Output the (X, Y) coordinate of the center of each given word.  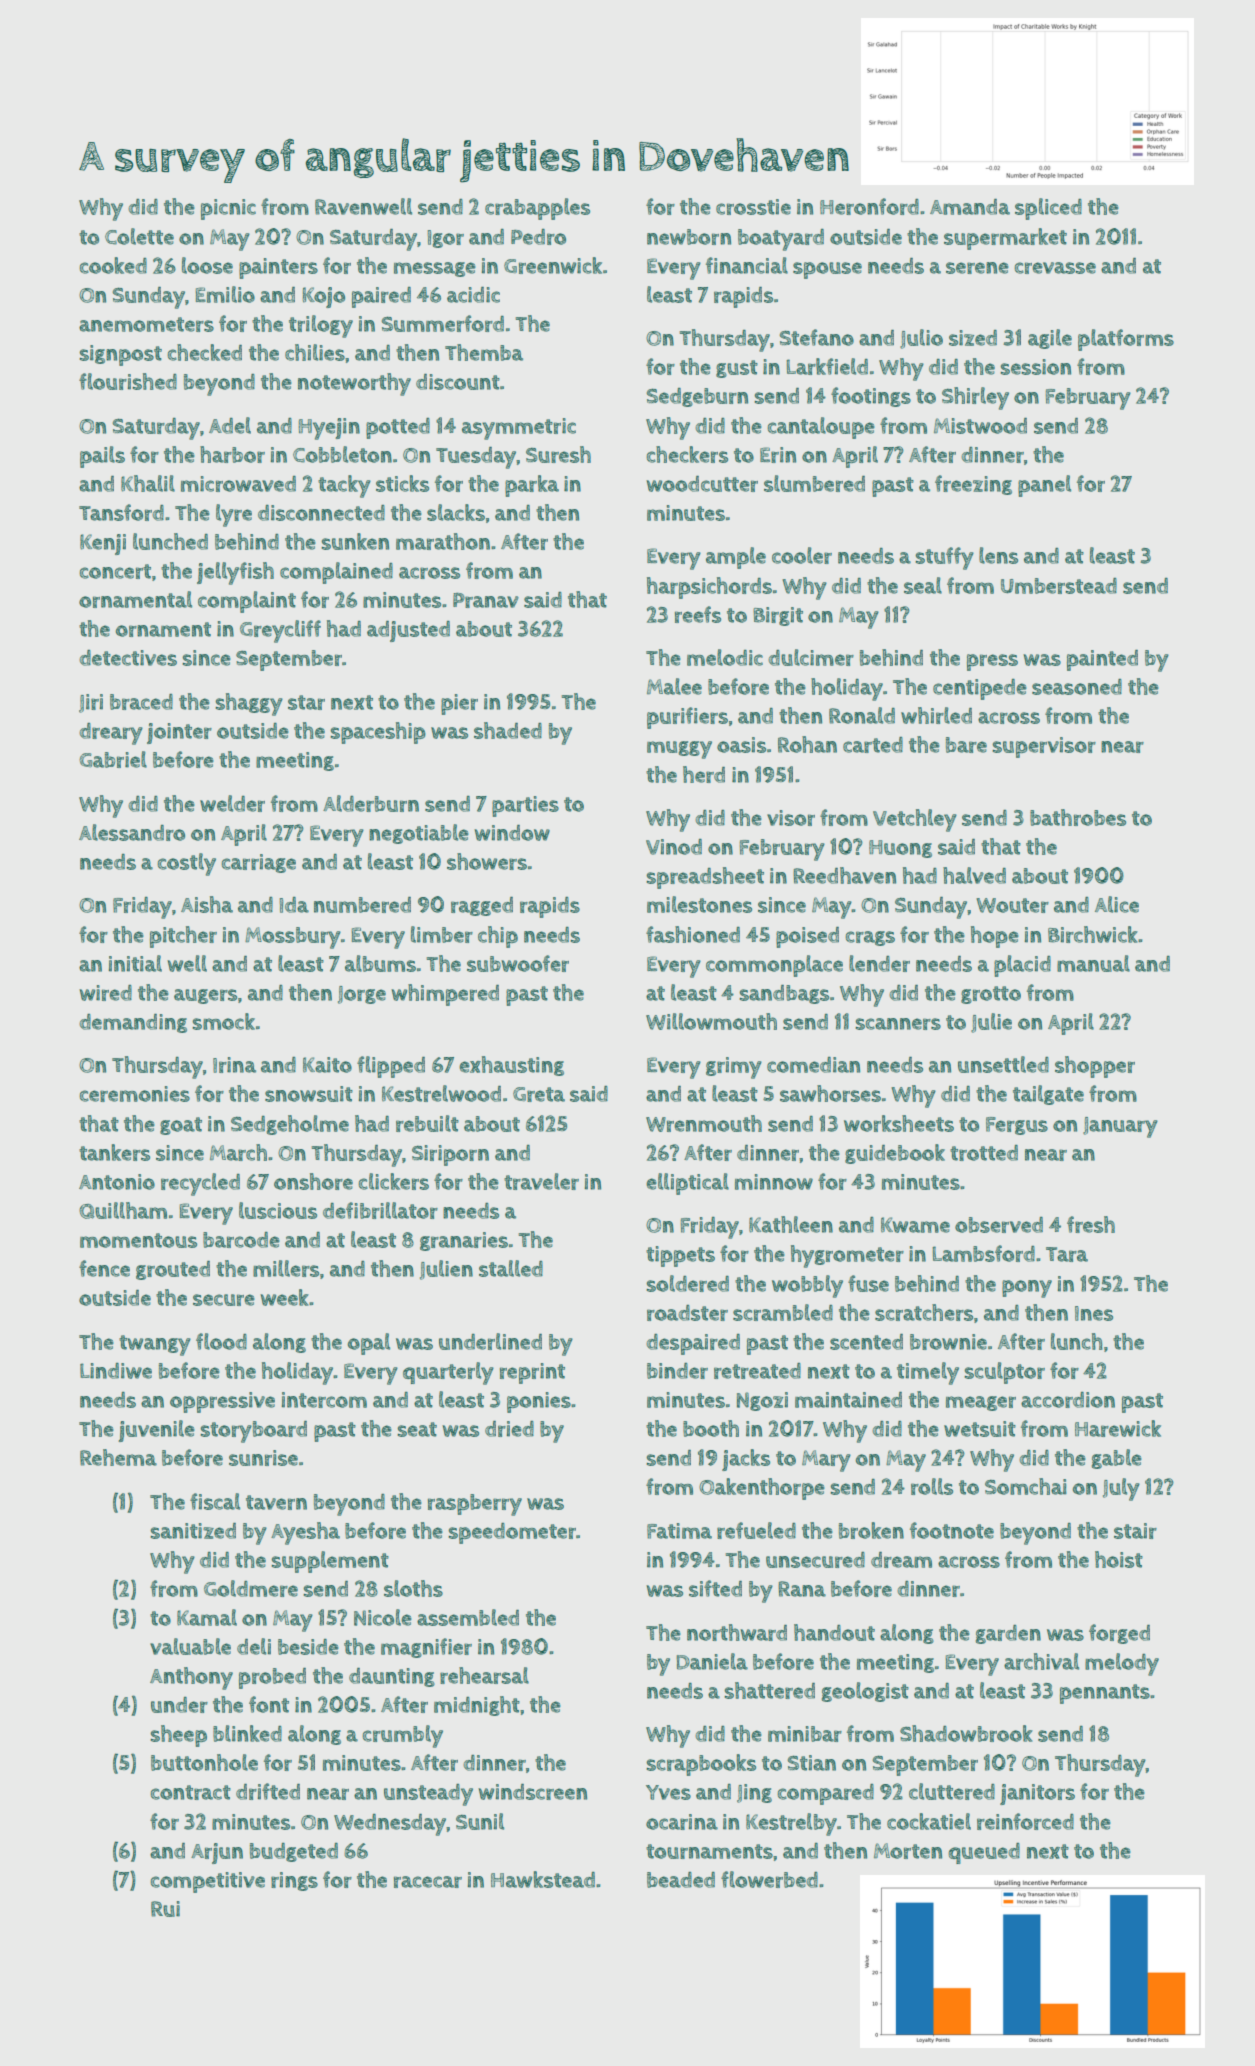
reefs (698, 614)
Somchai (1026, 1486)
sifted (715, 1588)
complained (336, 573)
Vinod (674, 847)
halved (974, 875)
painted (1102, 660)
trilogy (321, 326)
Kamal (207, 1617)
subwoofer (518, 963)
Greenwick (553, 265)
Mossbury (293, 938)
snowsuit (309, 1094)
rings (294, 1881)
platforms (1126, 340)
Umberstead (1059, 586)
